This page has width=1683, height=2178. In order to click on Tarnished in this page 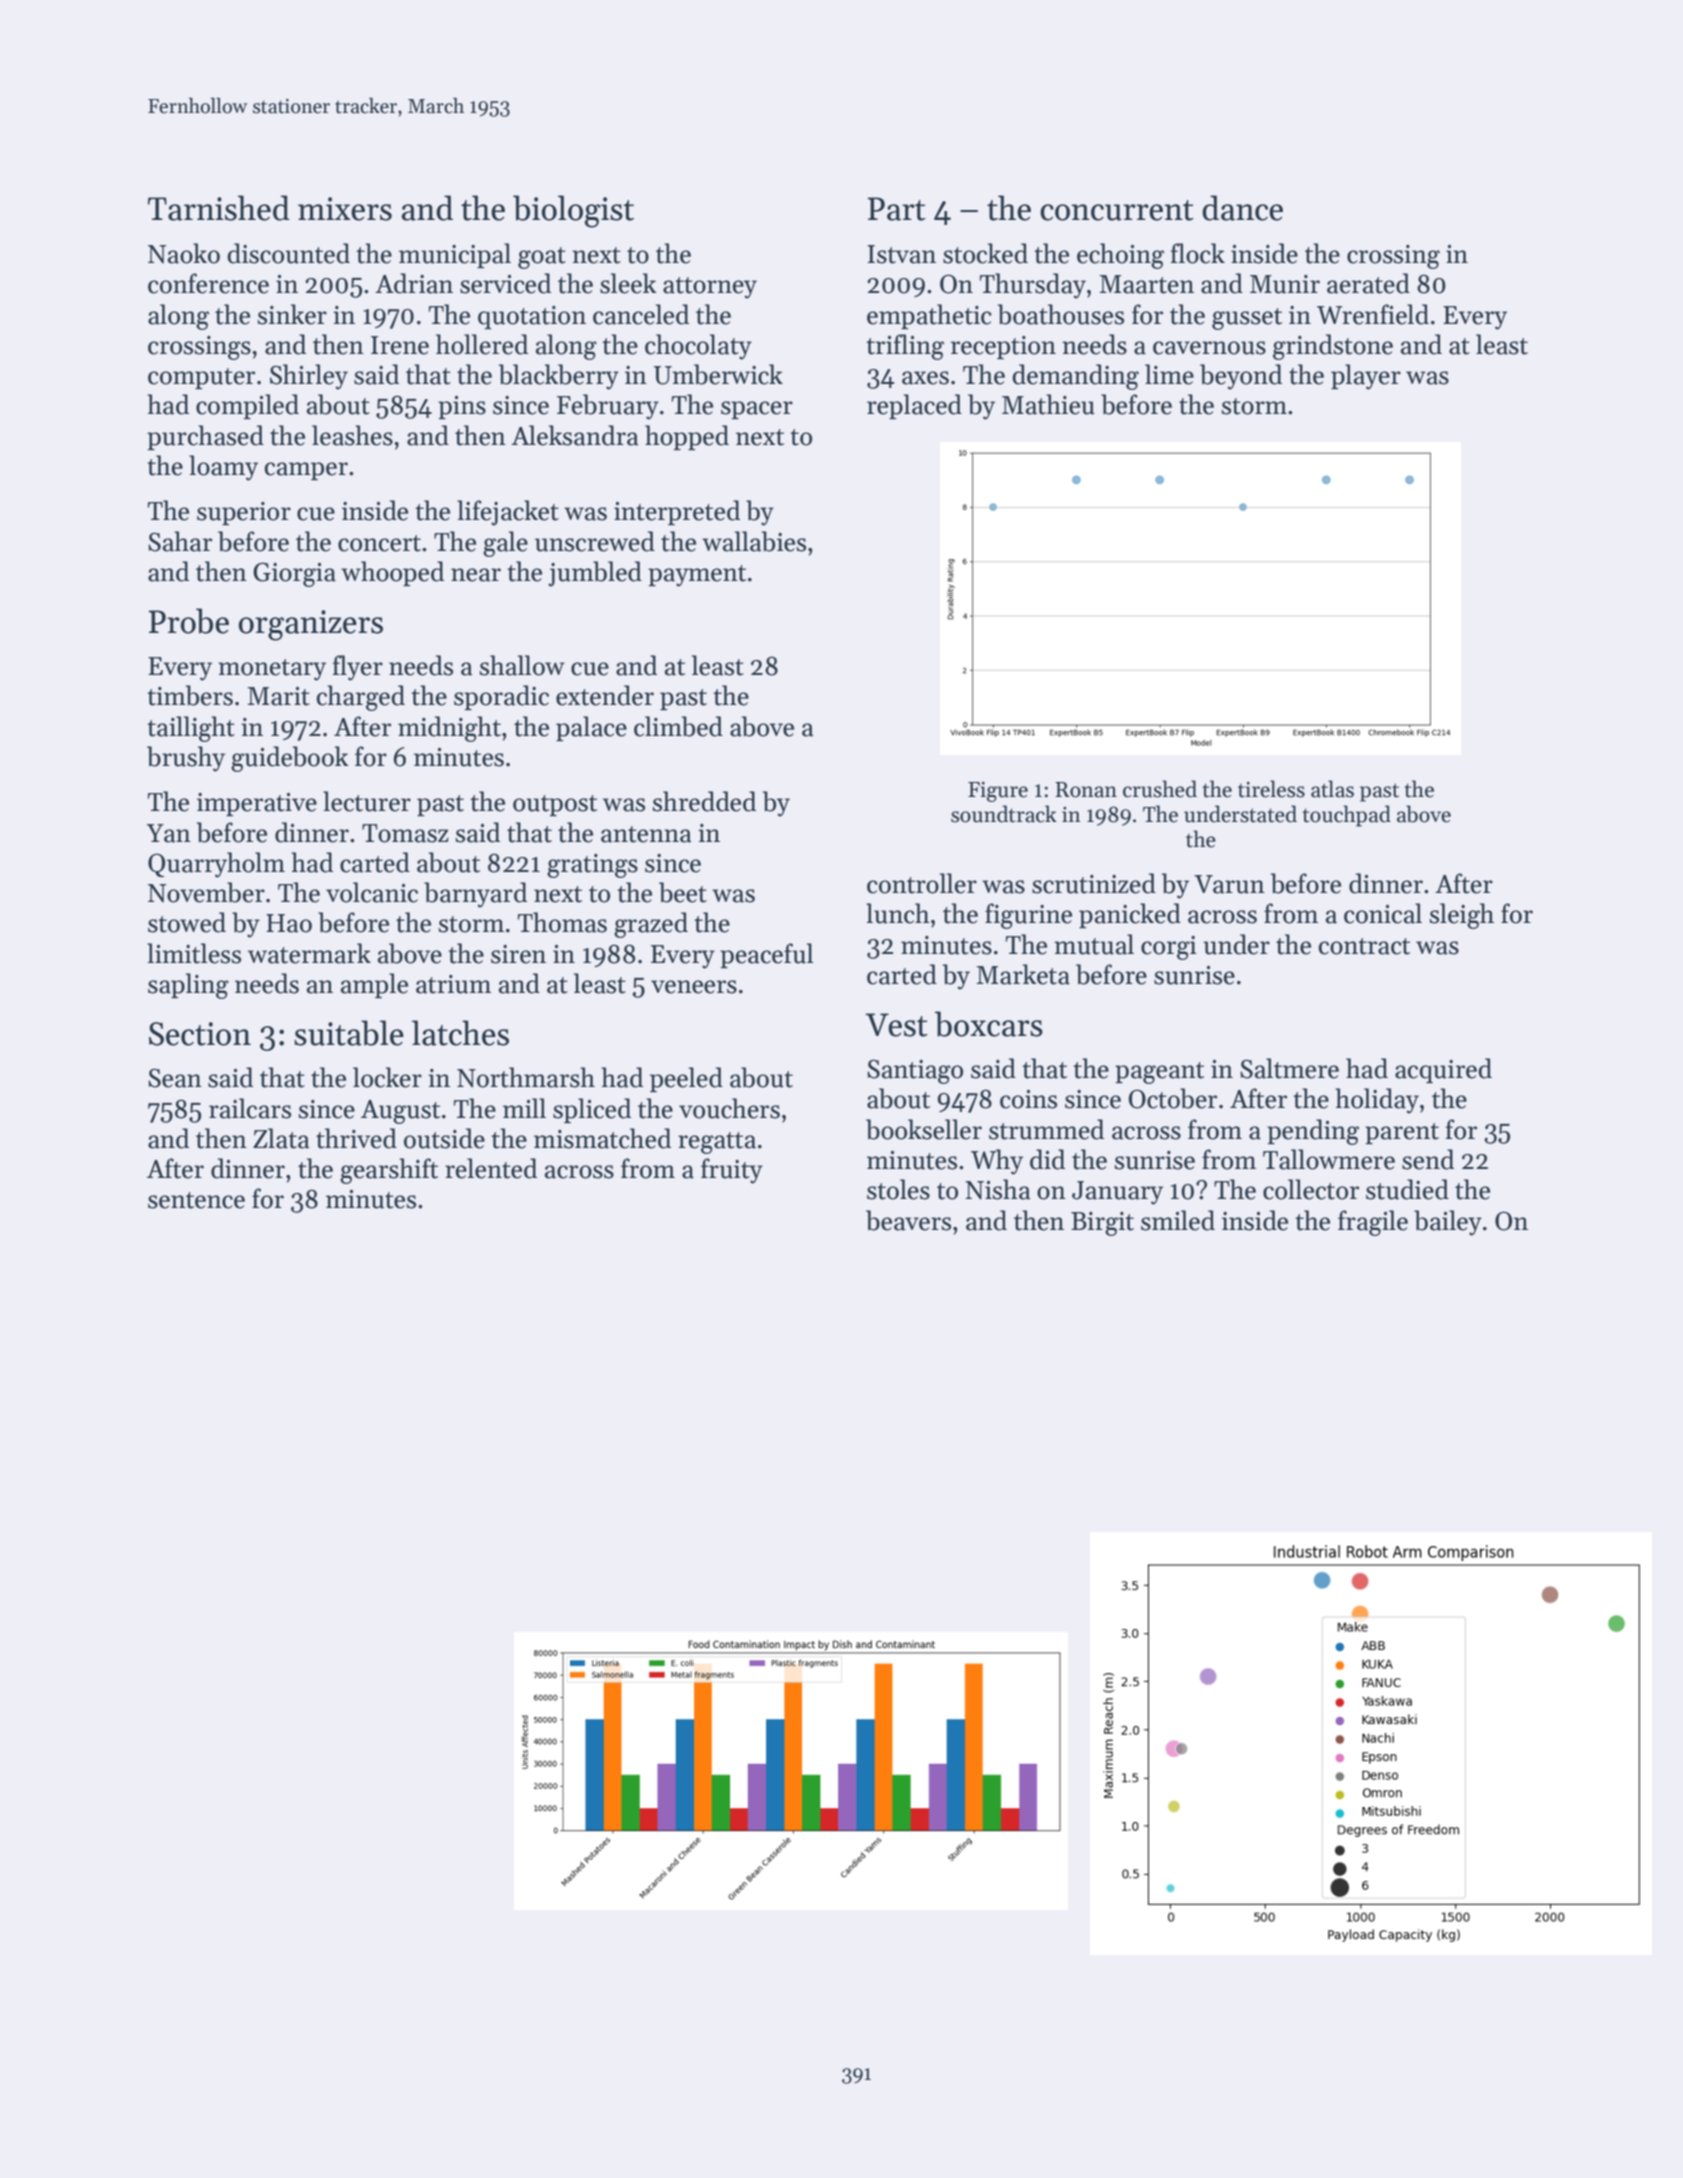, I will do `click(219, 208)`.
